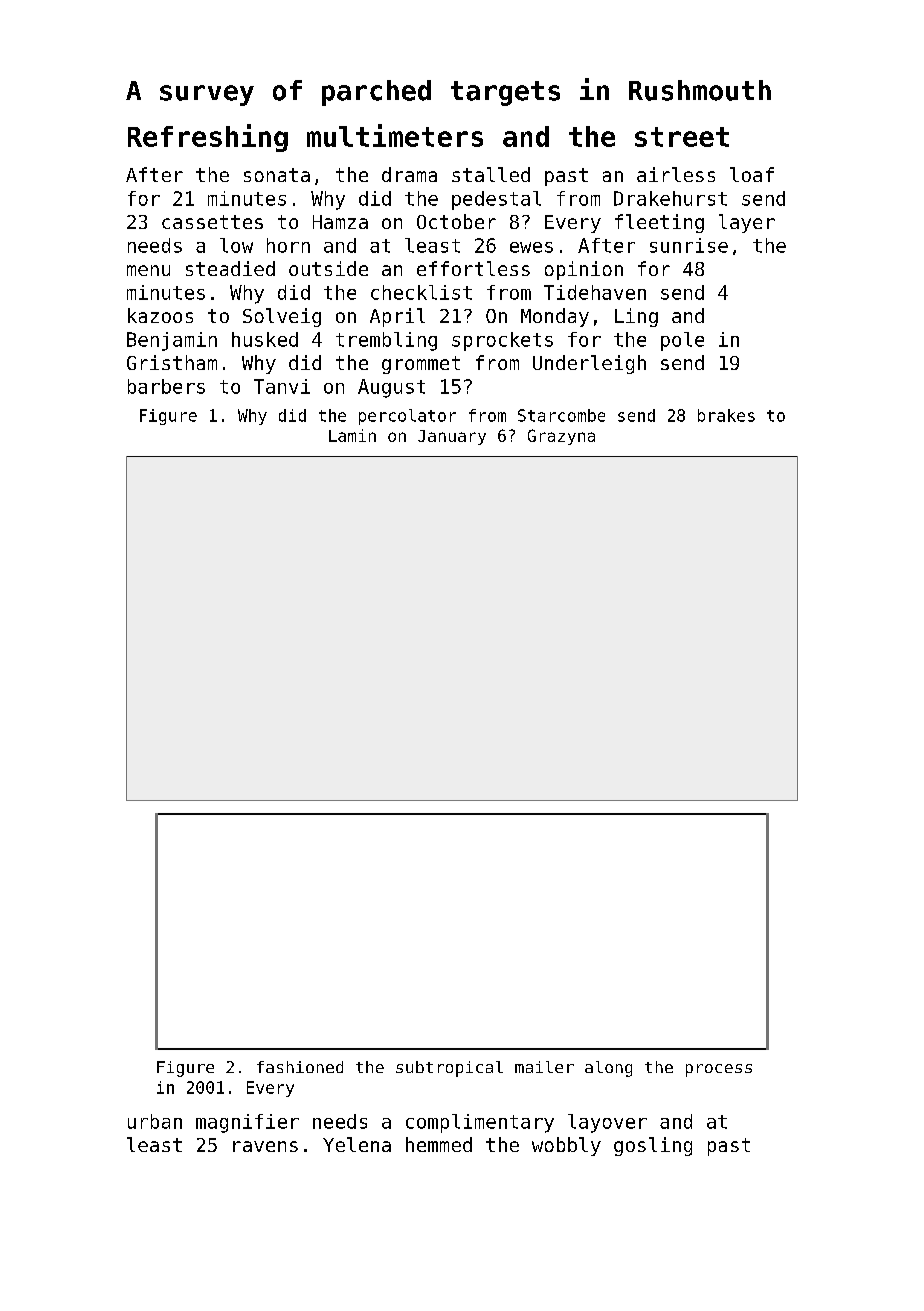  What do you see at coordinates (449, 1069) in the image?
I see `subtropical` at bounding box center [449, 1069].
